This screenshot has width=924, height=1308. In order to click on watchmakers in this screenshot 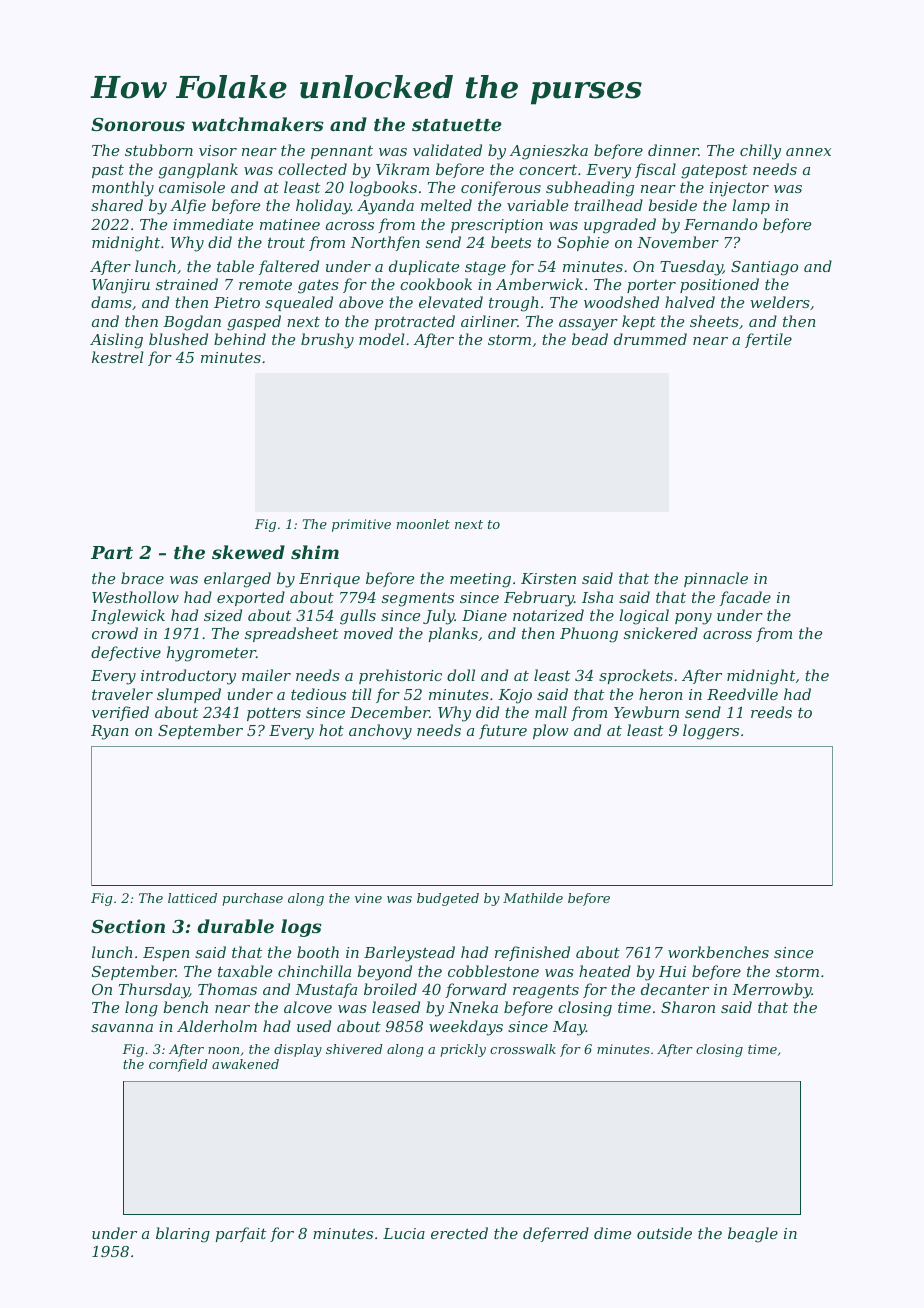, I will do `click(258, 124)`.
